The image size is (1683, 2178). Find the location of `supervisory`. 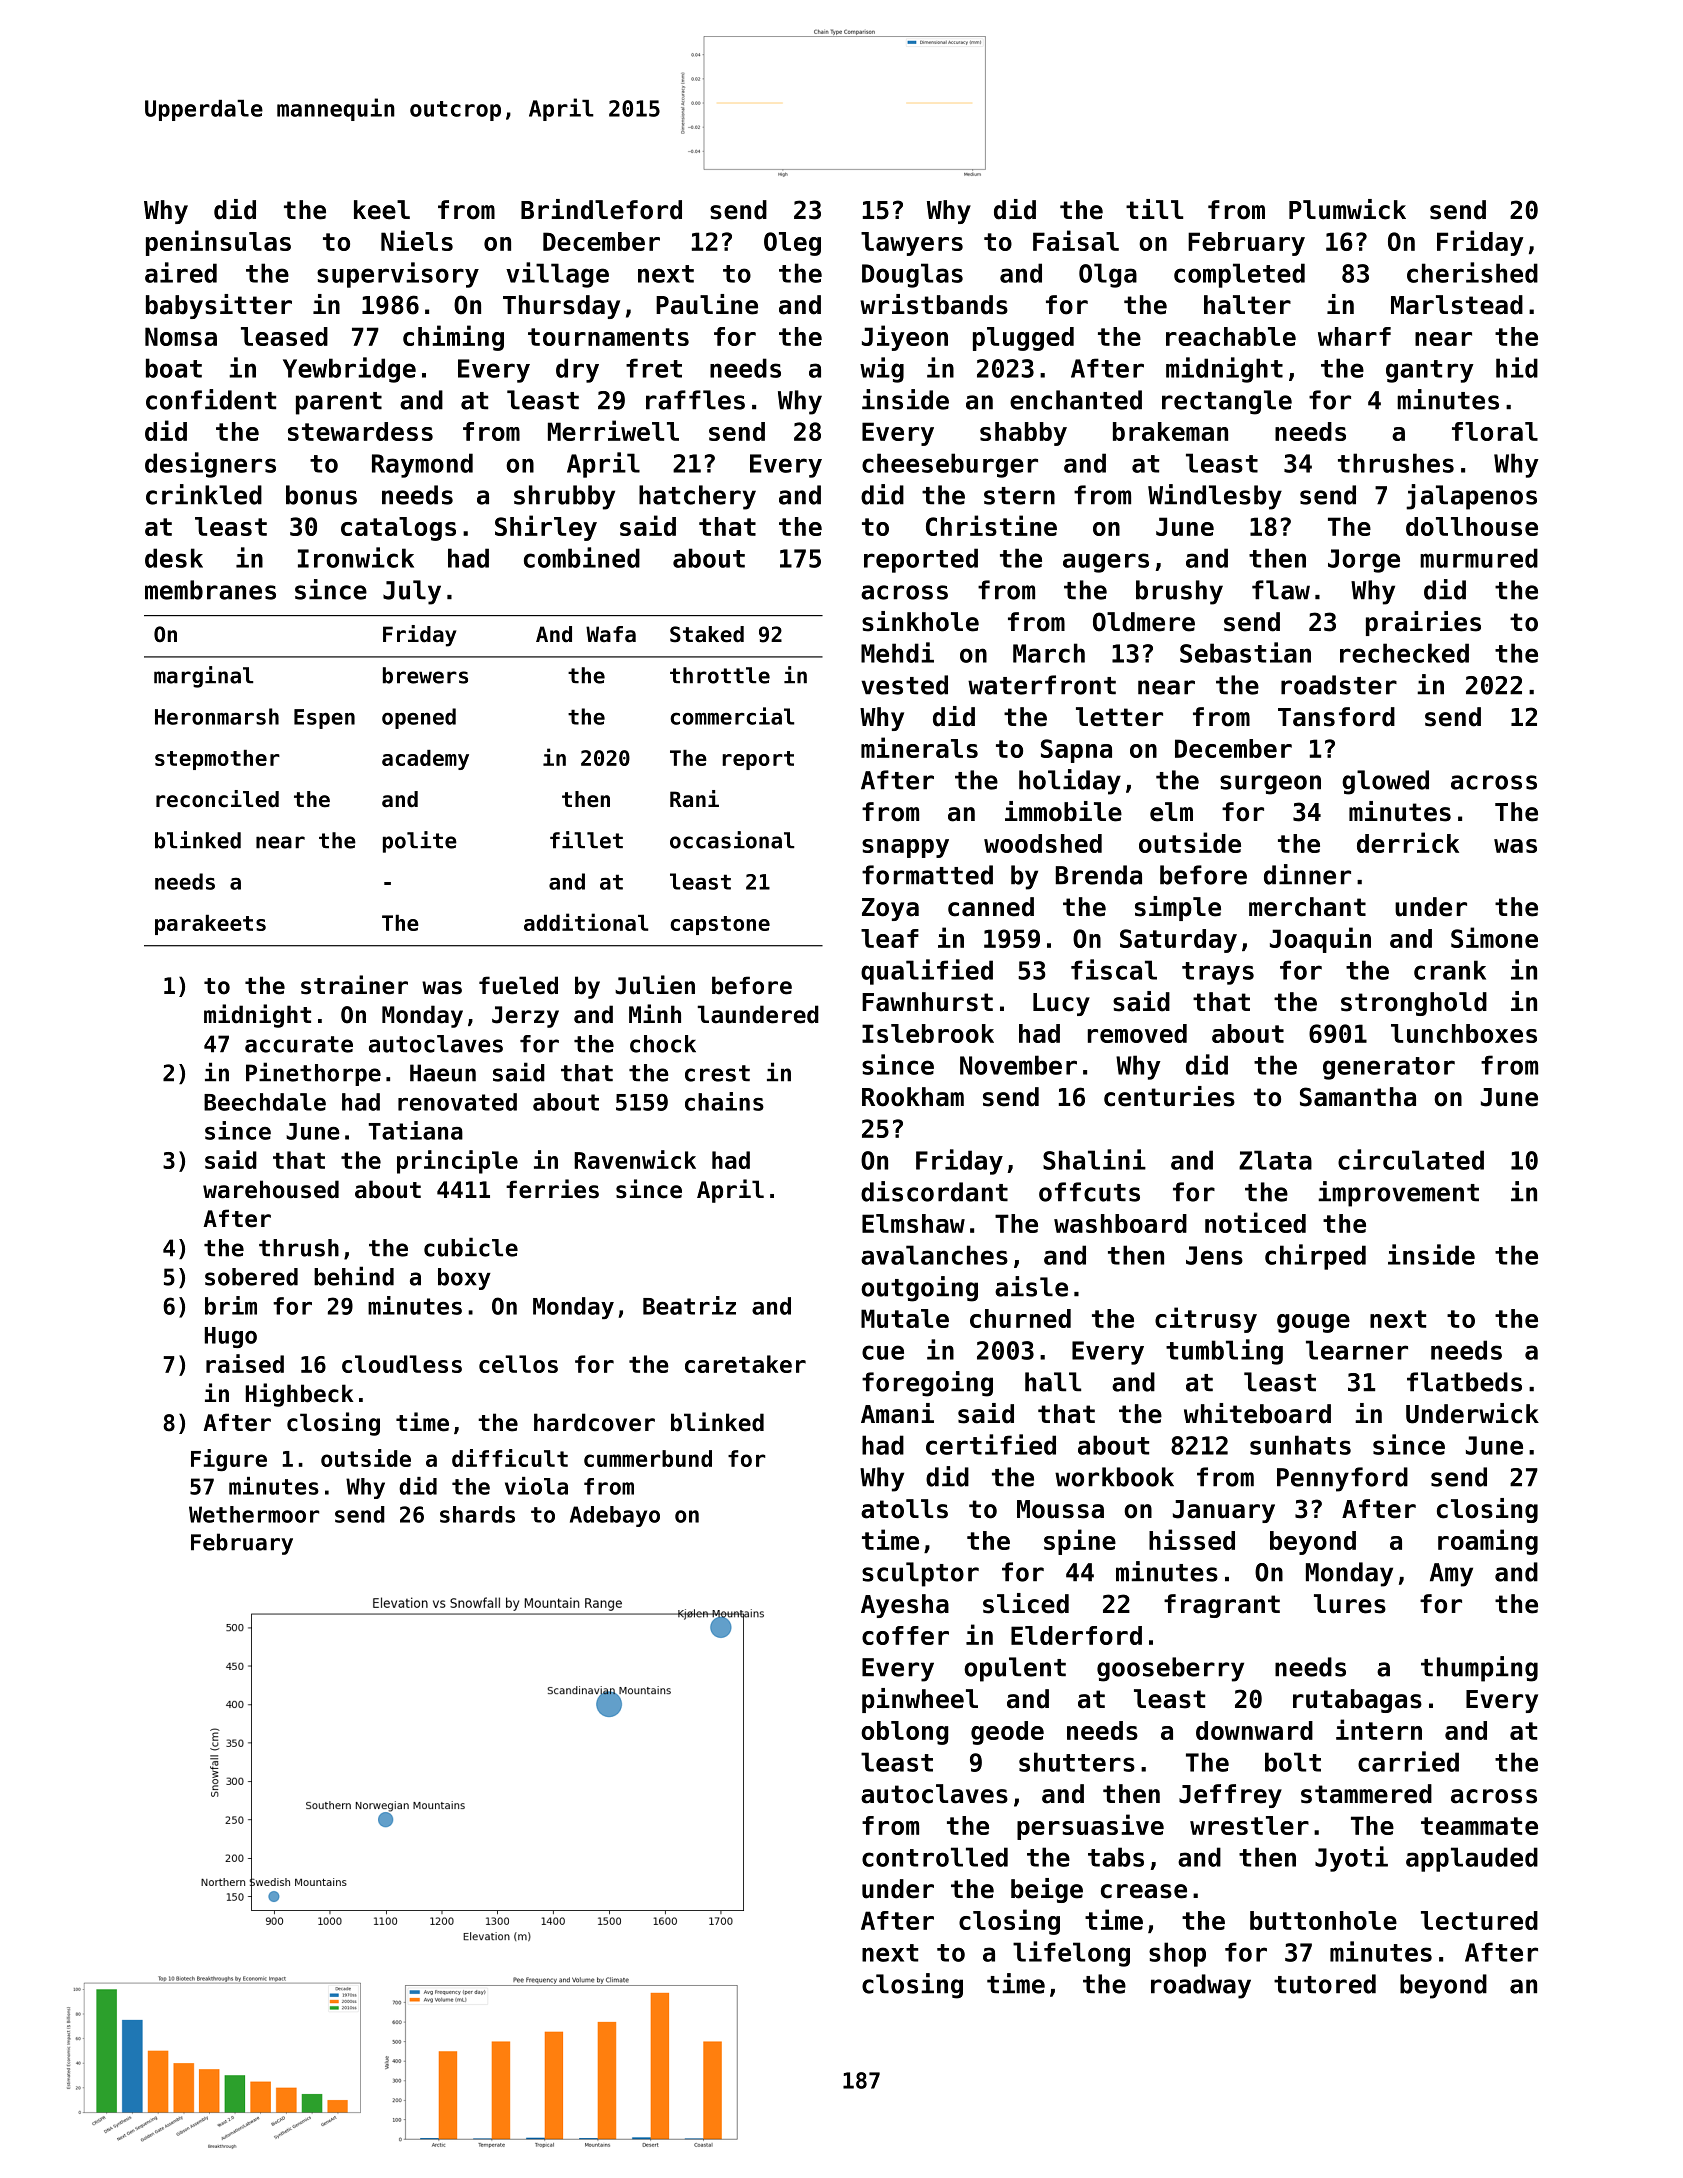

supervisory is located at coordinates (398, 275).
